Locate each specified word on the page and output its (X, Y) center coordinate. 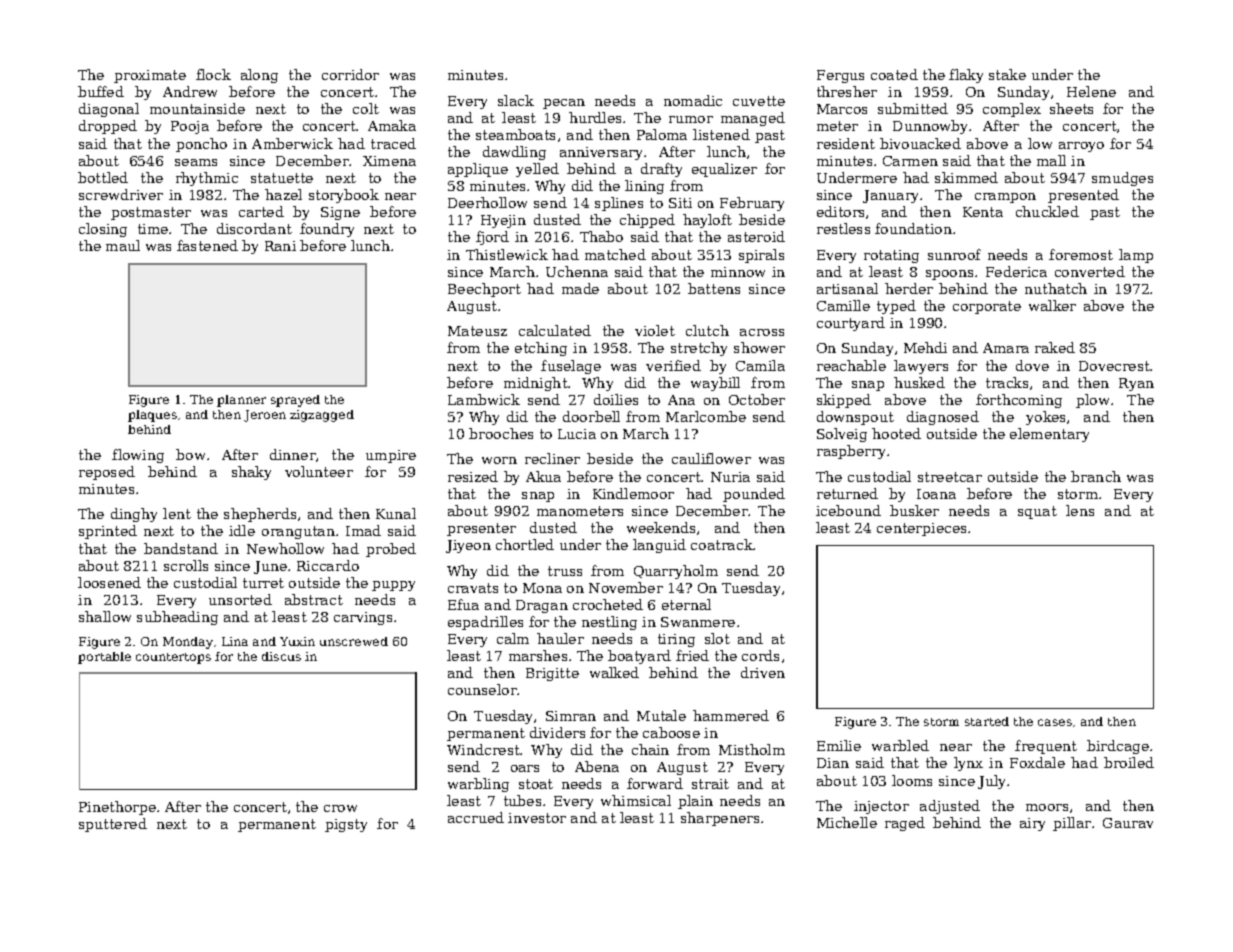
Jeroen (265, 416)
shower (759, 347)
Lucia (577, 434)
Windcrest (484, 749)
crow (340, 808)
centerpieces (921, 529)
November (626, 587)
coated (894, 74)
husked (919, 382)
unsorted (240, 599)
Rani (280, 246)
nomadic (693, 100)
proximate (150, 76)
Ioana (936, 494)
